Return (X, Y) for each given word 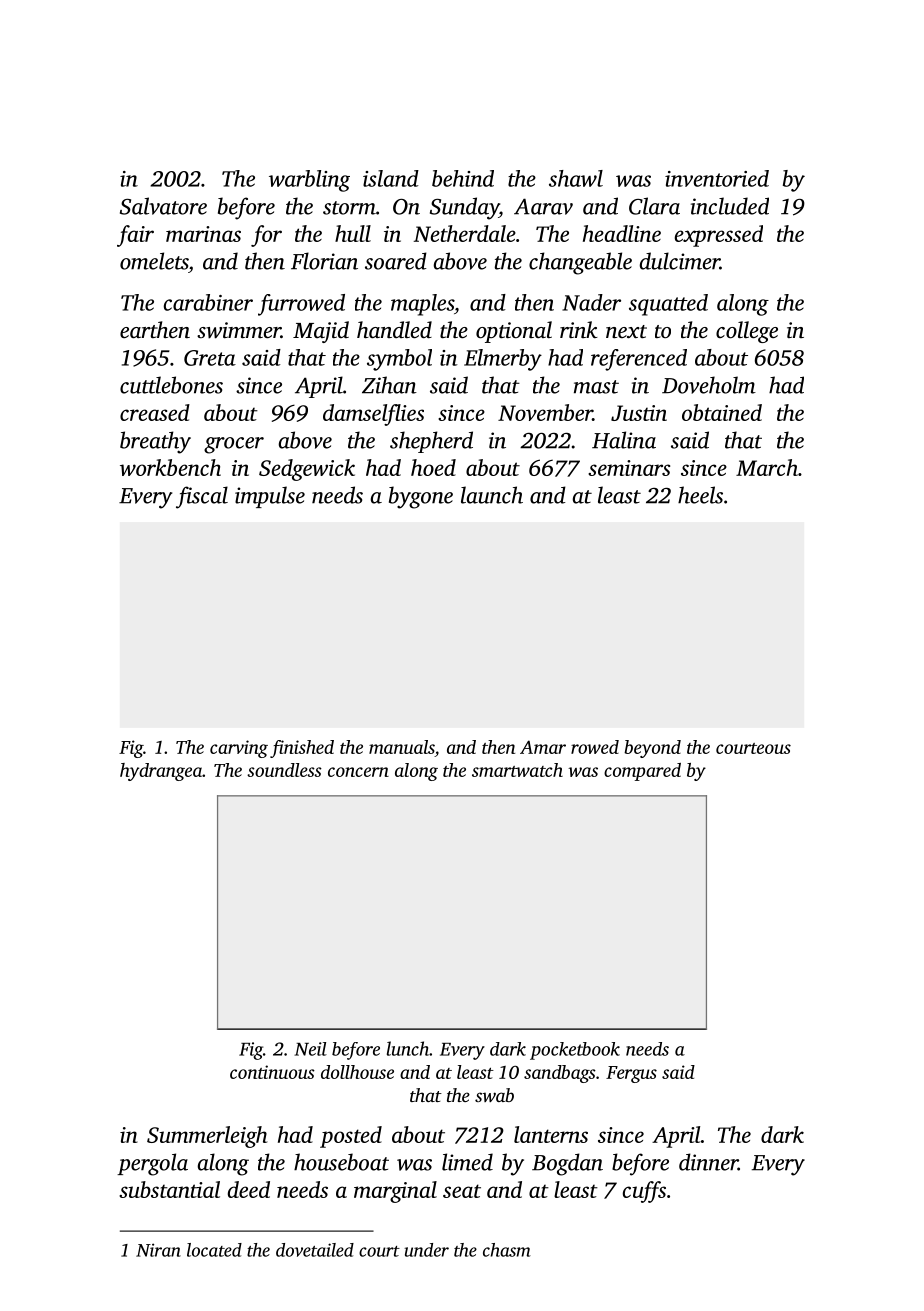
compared (642, 772)
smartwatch (517, 770)
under (426, 1250)
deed (249, 1189)
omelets (154, 261)
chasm (507, 1250)
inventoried (717, 178)
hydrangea (161, 772)
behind (463, 178)
